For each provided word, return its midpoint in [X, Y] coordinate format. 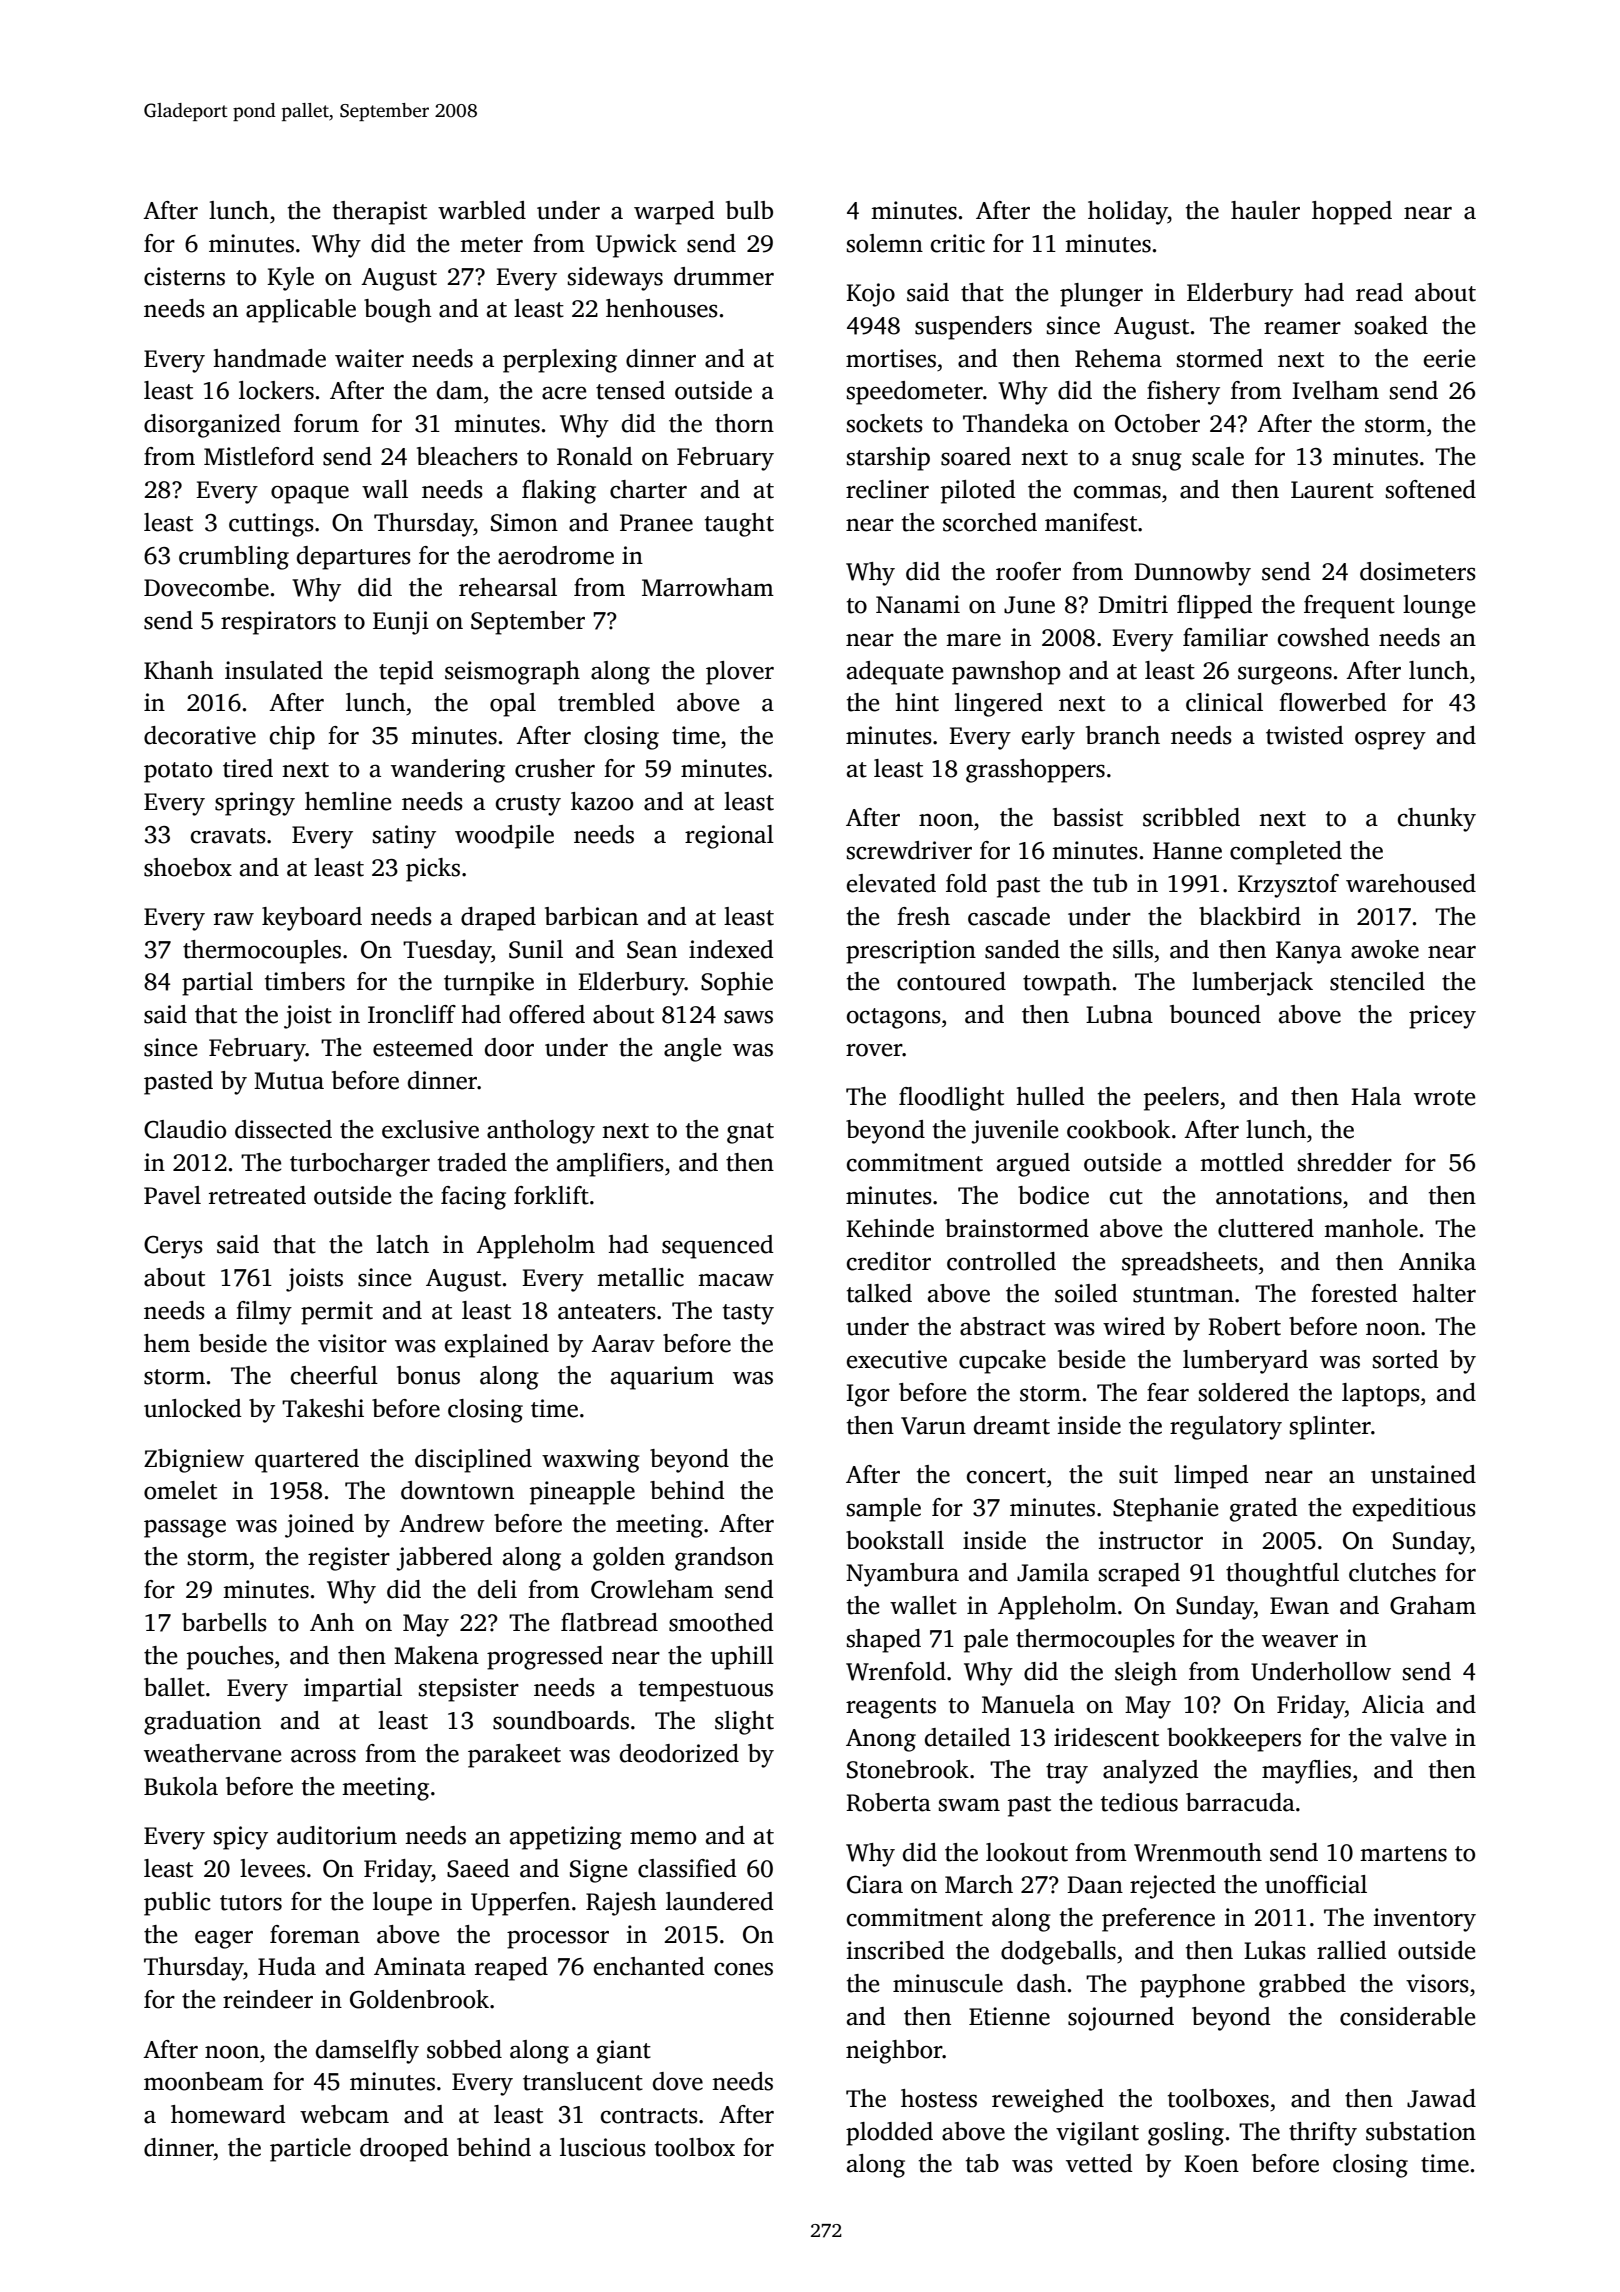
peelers [1181, 1099]
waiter [369, 358]
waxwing [591, 1461]
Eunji [401, 623]
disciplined [473, 1461]
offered [547, 1014]
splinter [1330, 1428]
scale [1218, 456]
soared [976, 456]
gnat [750, 1133]
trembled [606, 702]
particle [310, 2150]
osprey [1390, 740]
